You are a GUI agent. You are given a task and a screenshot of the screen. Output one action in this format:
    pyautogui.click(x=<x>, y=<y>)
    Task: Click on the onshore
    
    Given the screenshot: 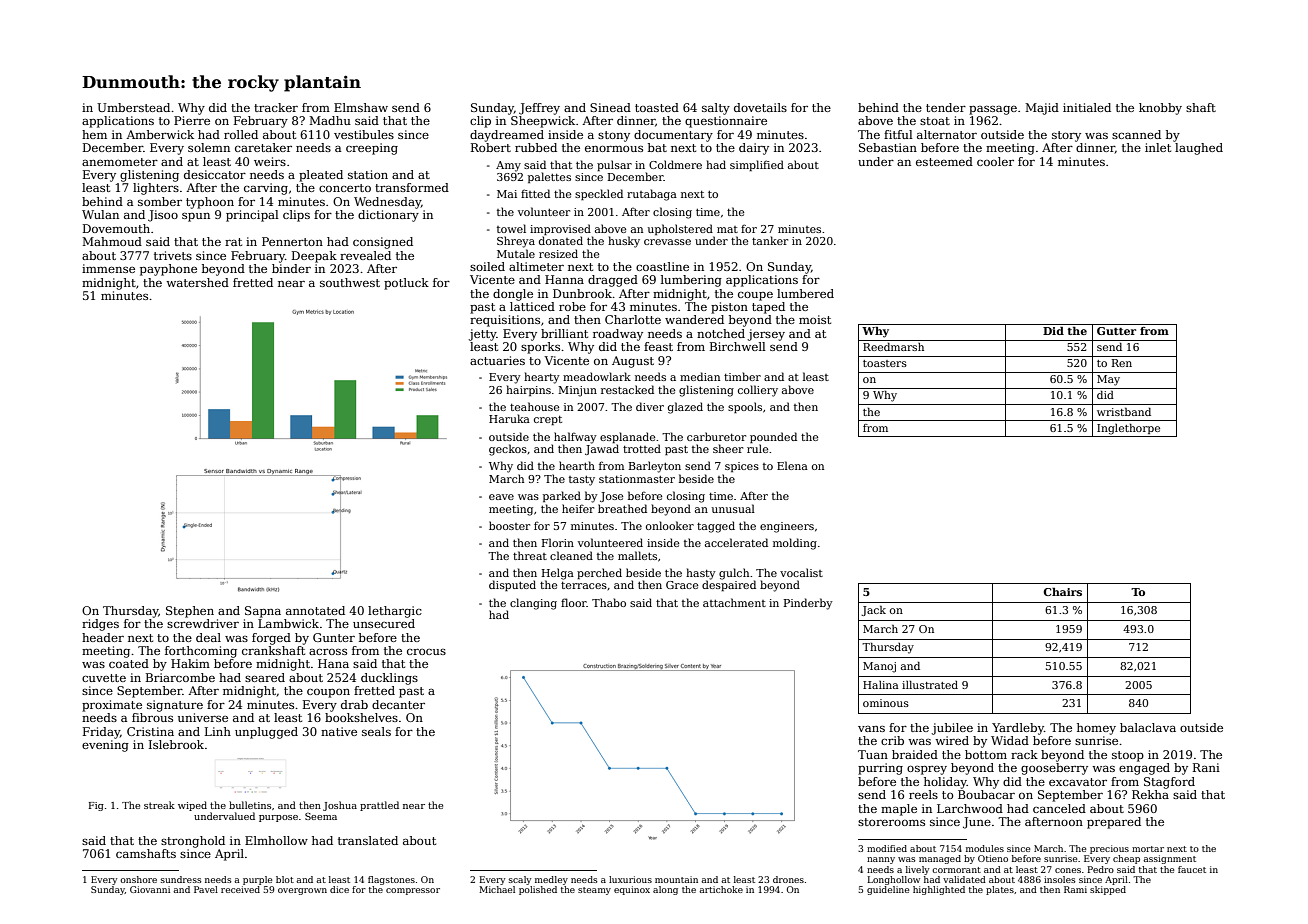 What is the action you would take?
    pyautogui.click(x=138, y=879)
